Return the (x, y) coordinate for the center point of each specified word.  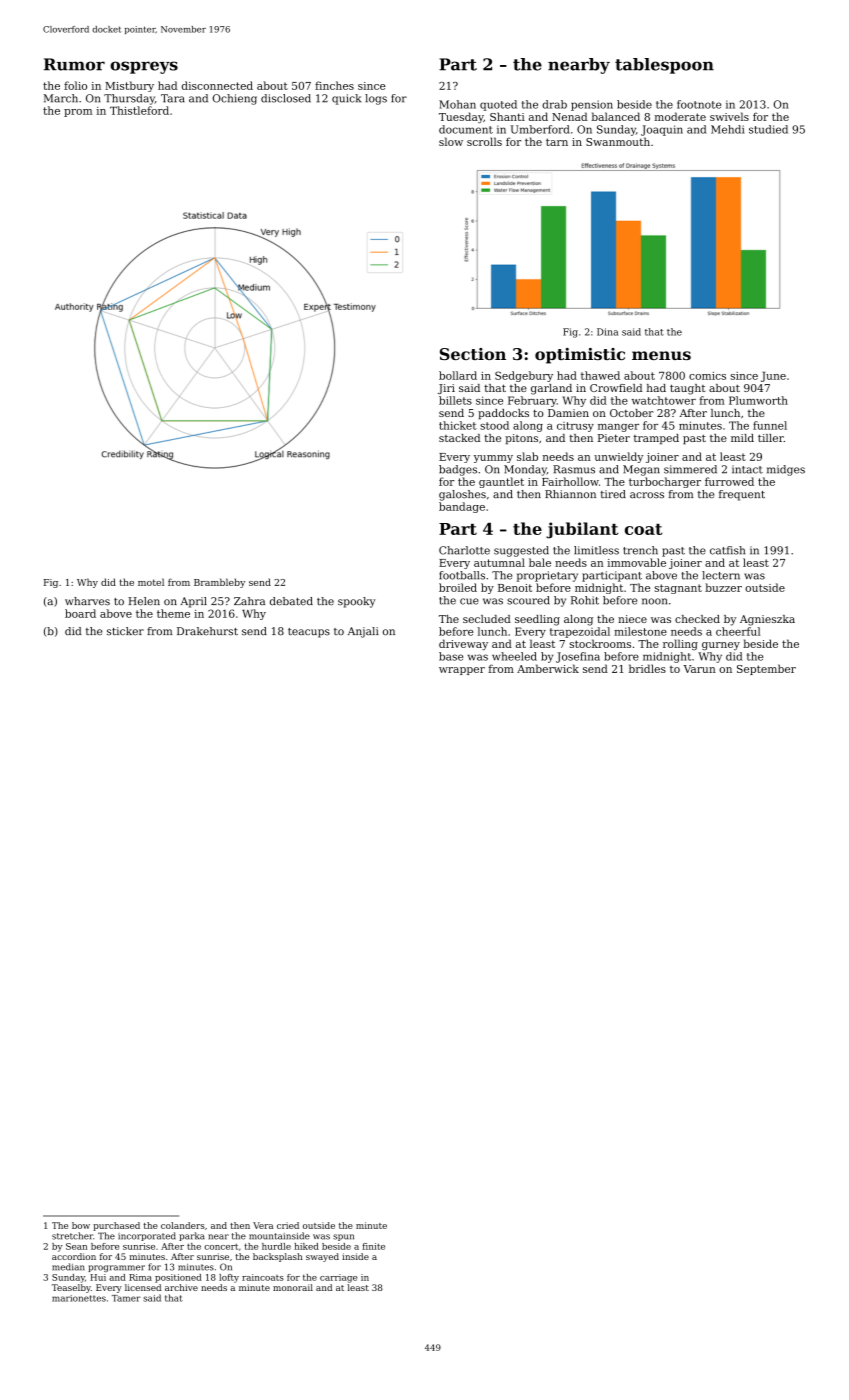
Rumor (74, 64)
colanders (183, 1225)
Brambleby (219, 583)
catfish (727, 550)
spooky (356, 602)
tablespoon (664, 66)
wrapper (462, 671)
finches (334, 85)
